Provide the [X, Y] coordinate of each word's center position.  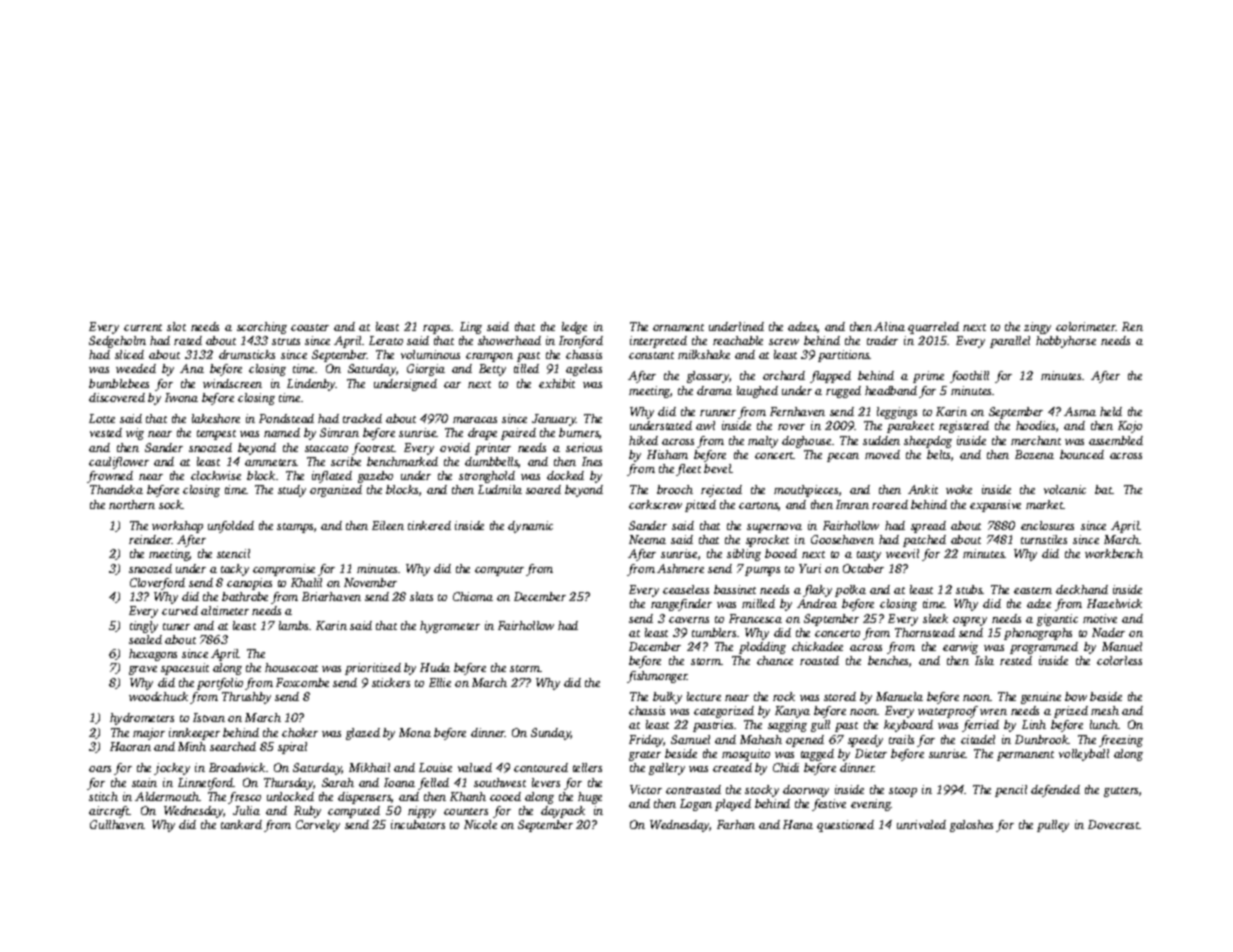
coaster [310, 327]
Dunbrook [1042, 739]
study [292, 491]
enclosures [1047, 525]
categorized [724, 712]
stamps [295, 528]
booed [781, 553]
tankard [241, 824]
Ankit [923, 489]
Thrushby [246, 698]
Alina [889, 326]
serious [584, 447]
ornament [678, 327]
